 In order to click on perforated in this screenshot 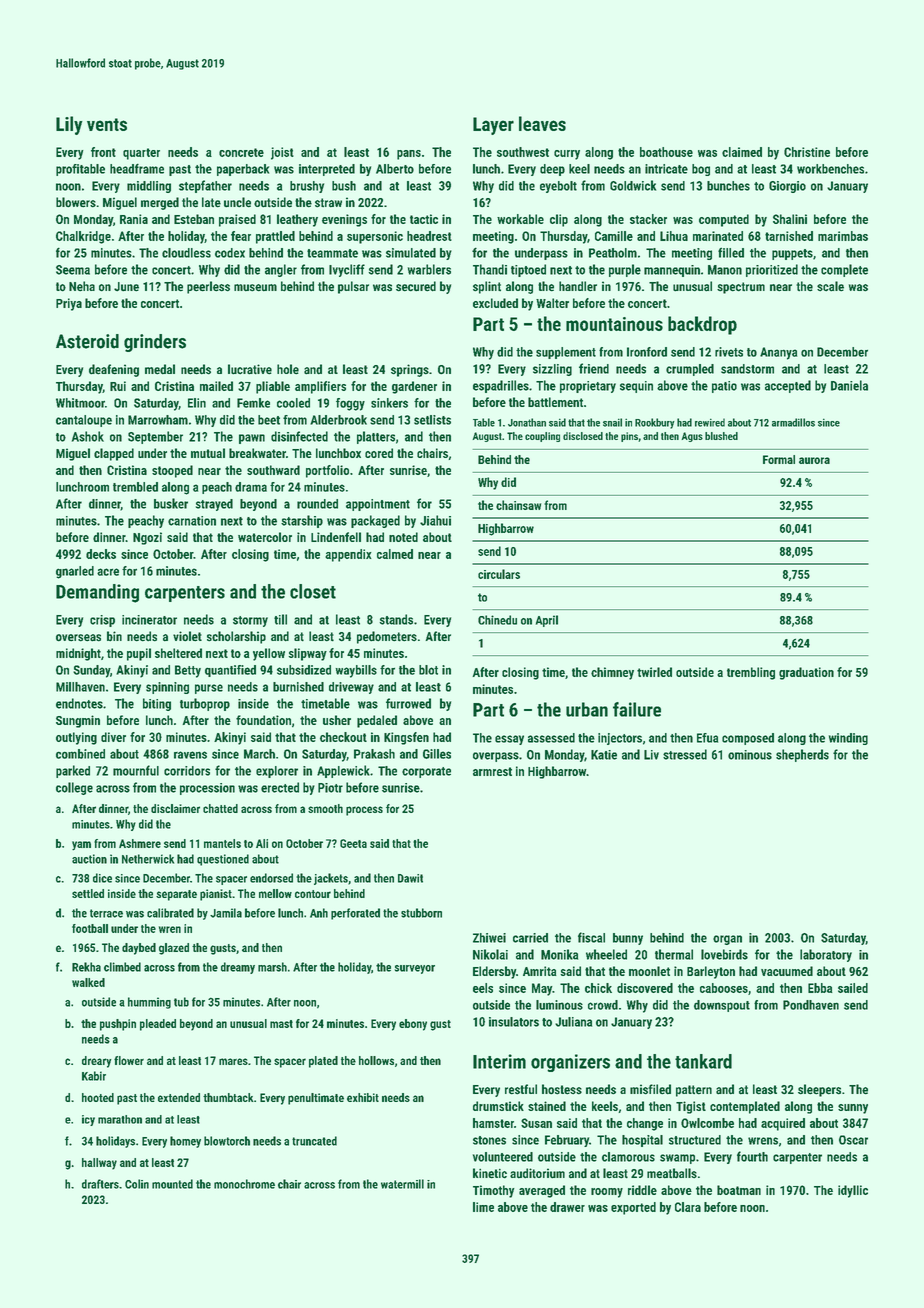, I will do `click(355, 914)`.
